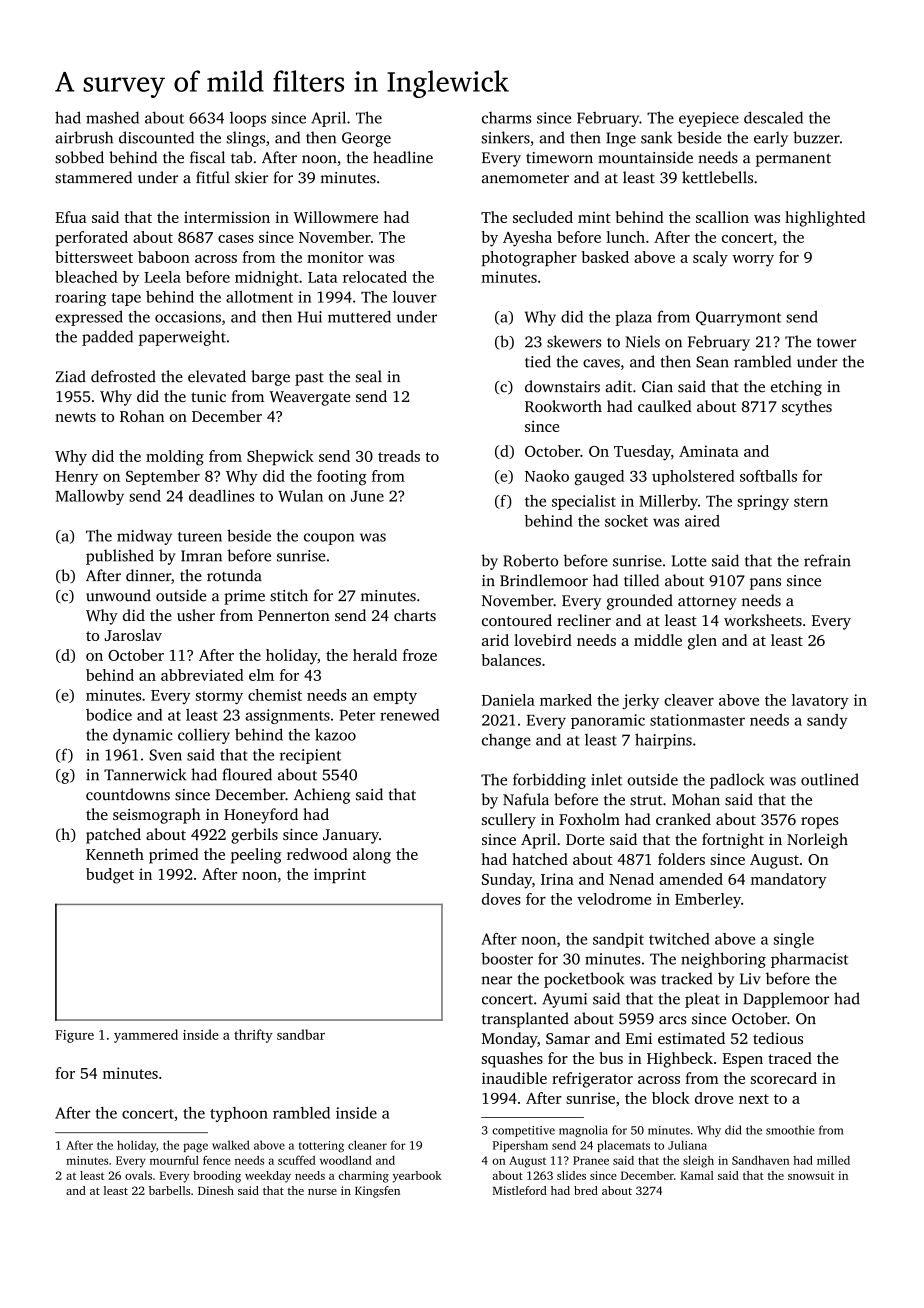  I want to click on defrosted, so click(123, 376).
